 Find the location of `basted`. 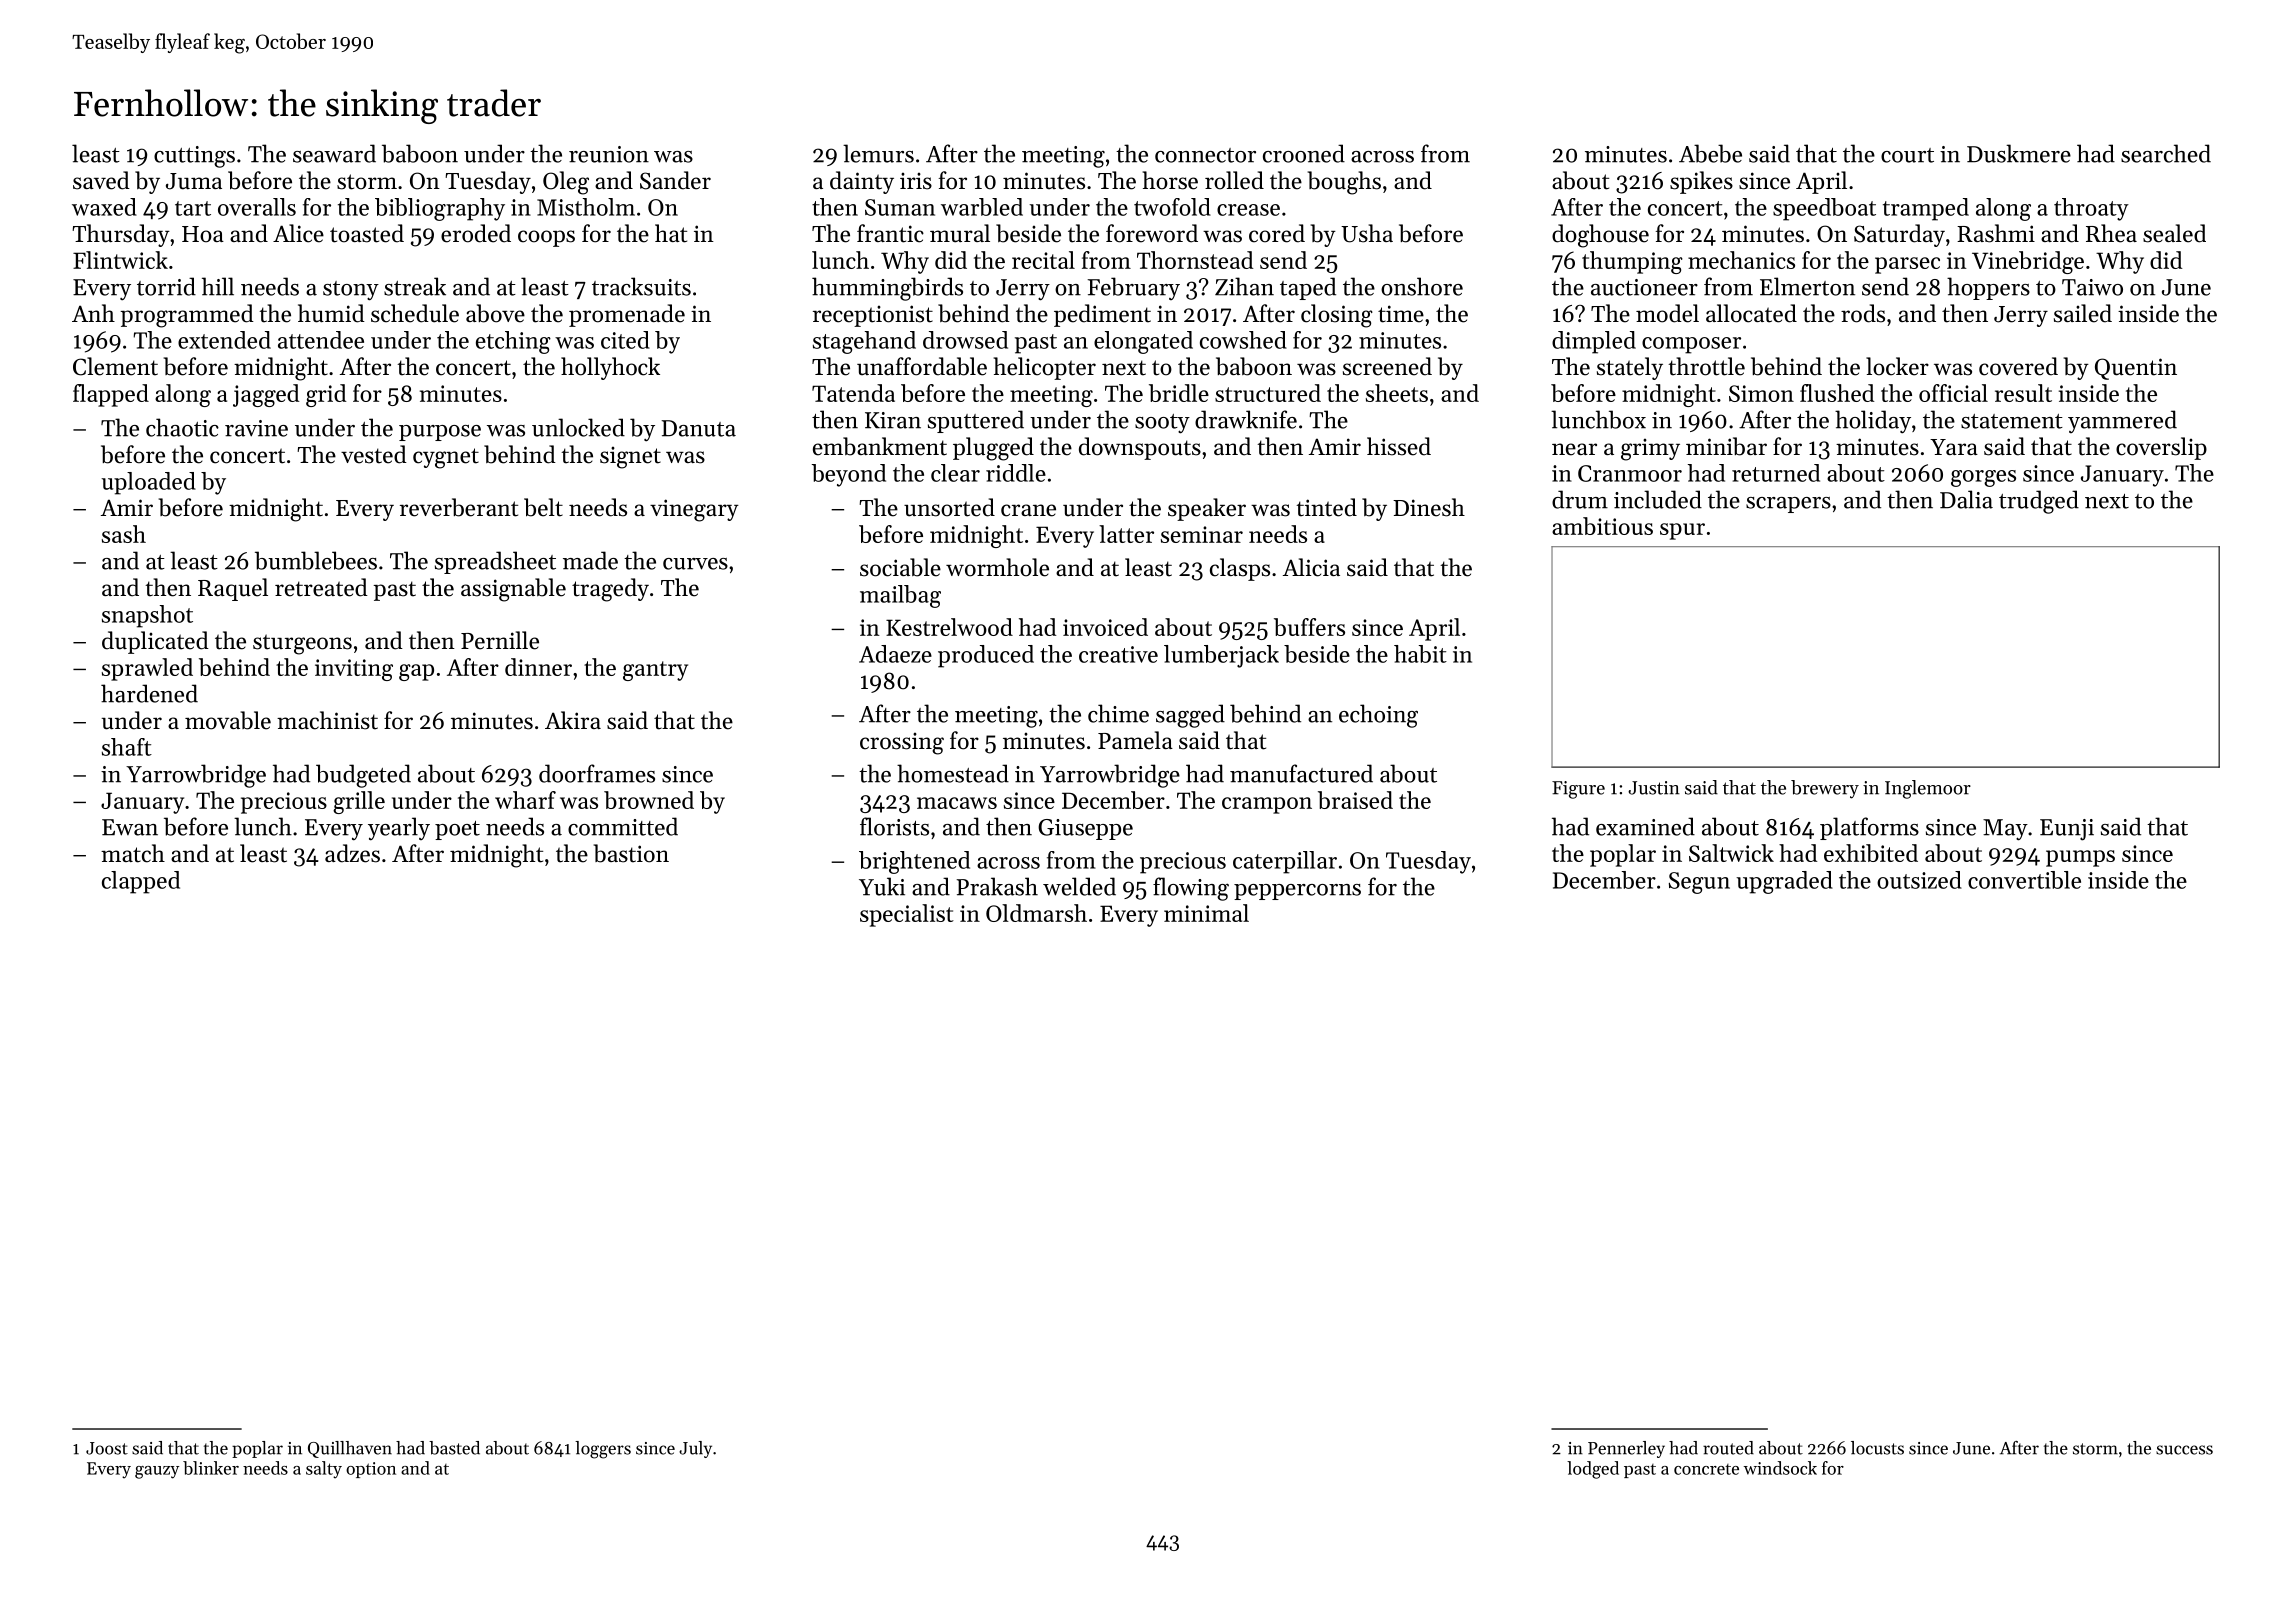

basted is located at coordinates (454, 1448).
